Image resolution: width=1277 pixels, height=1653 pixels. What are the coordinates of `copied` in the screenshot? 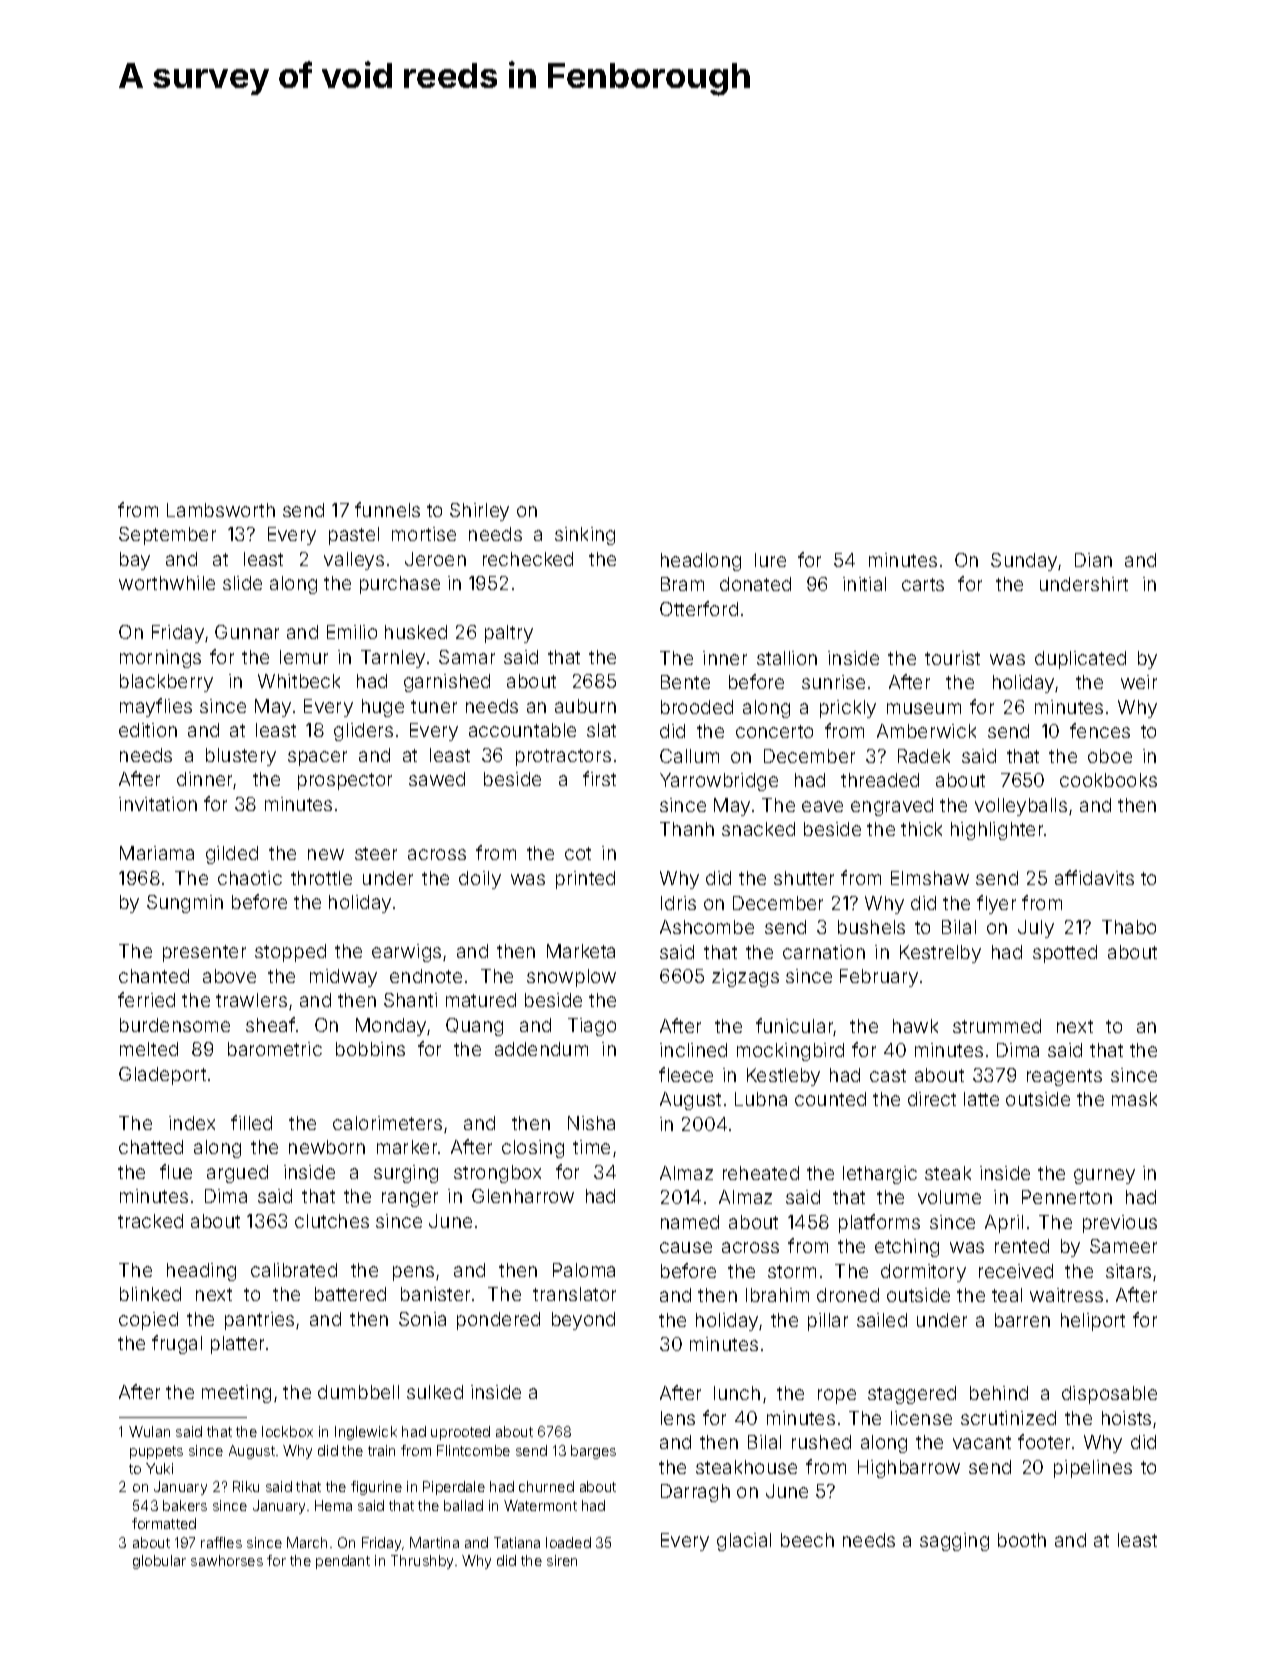 It's located at (148, 1321).
